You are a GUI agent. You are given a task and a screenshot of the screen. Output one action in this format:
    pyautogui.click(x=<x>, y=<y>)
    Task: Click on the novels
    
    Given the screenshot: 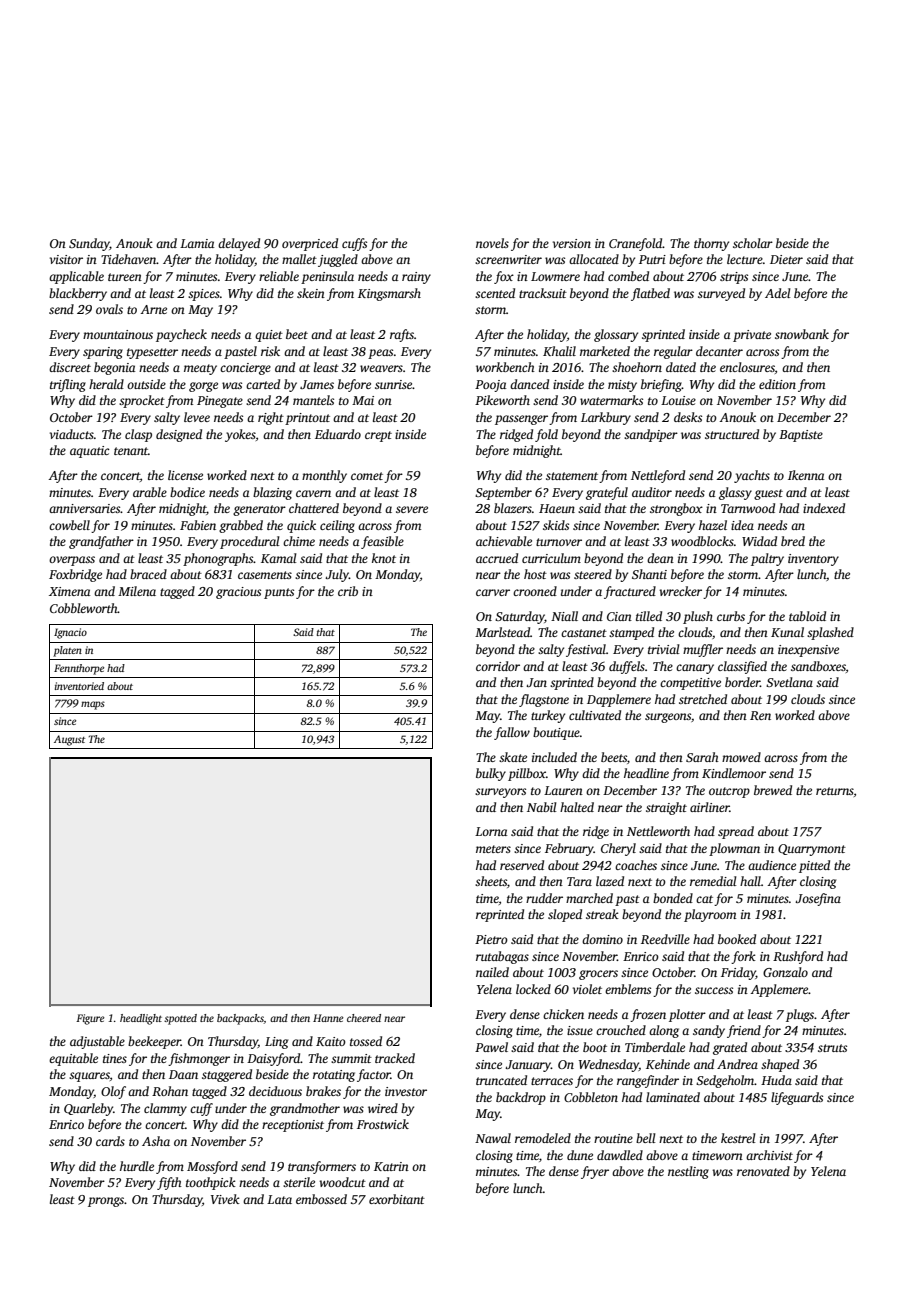 What is the action you would take?
    pyautogui.click(x=492, y=243)
